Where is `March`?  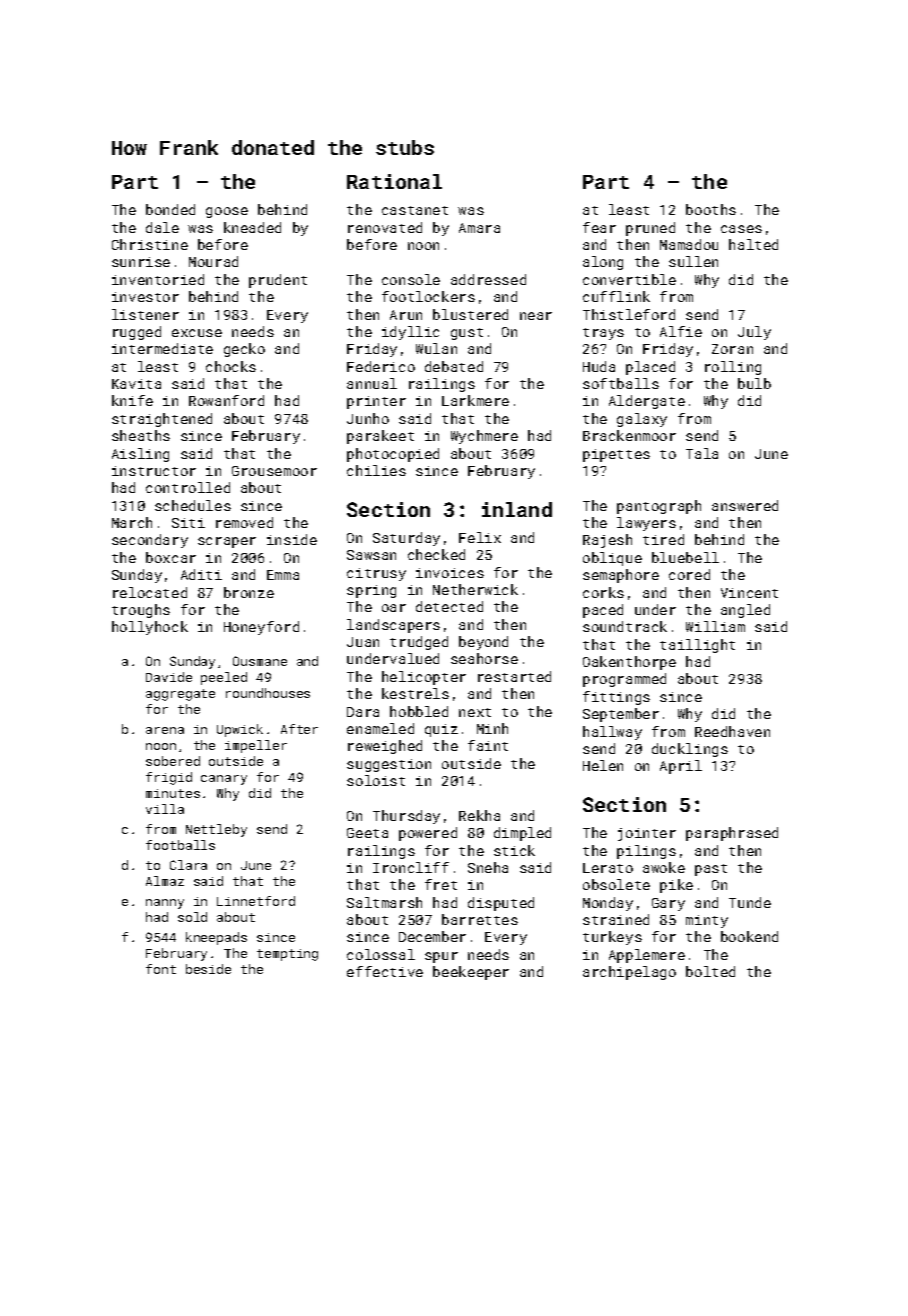 March is located at coordinates (132, 522).
